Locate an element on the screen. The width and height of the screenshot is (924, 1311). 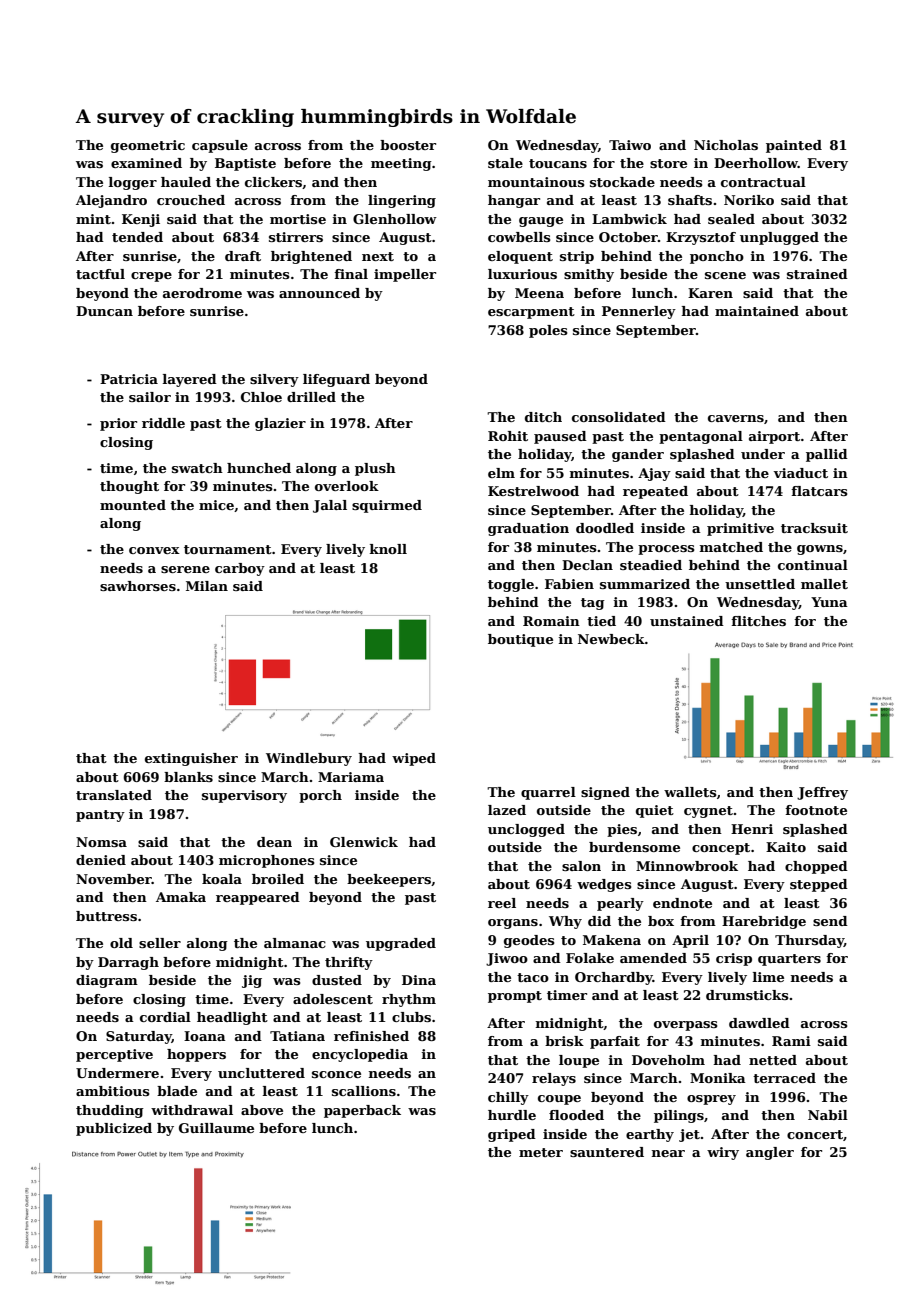
geometric is located at coordinates (148, 146).
